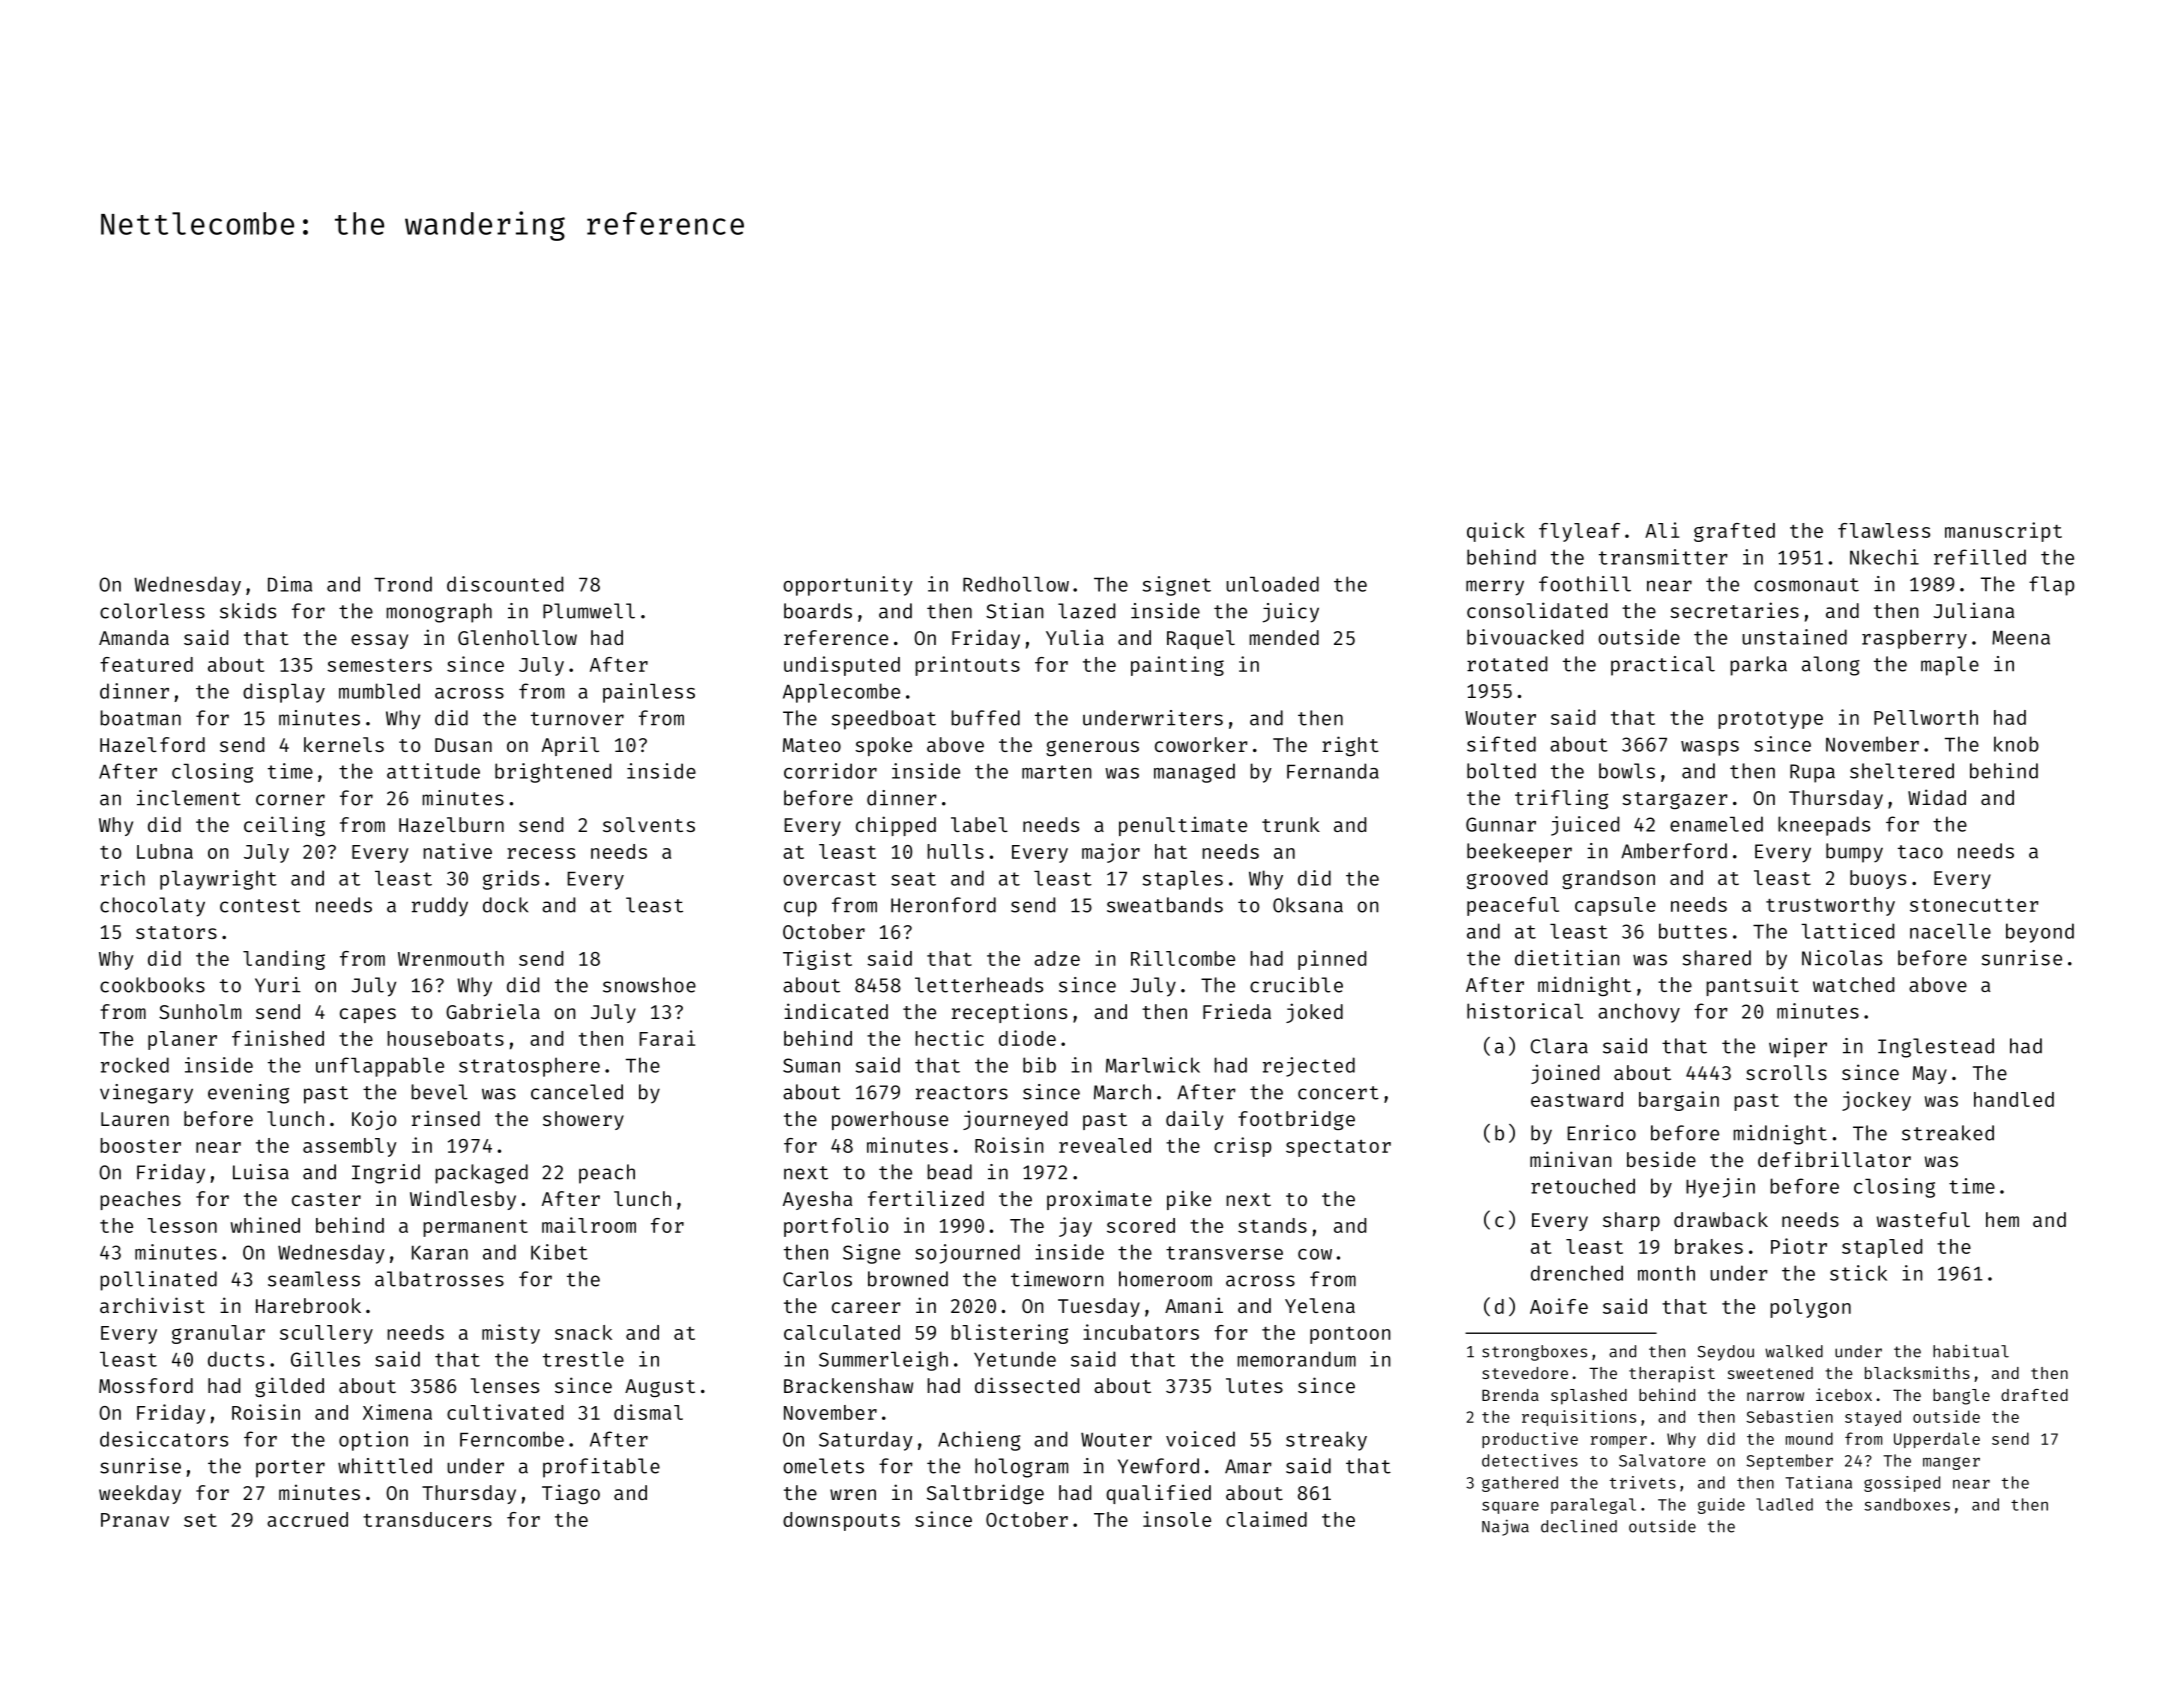 Image resolution: width=2178 pixels, height=1683 pixels. I want to click on quick, so click(1496, 532).
